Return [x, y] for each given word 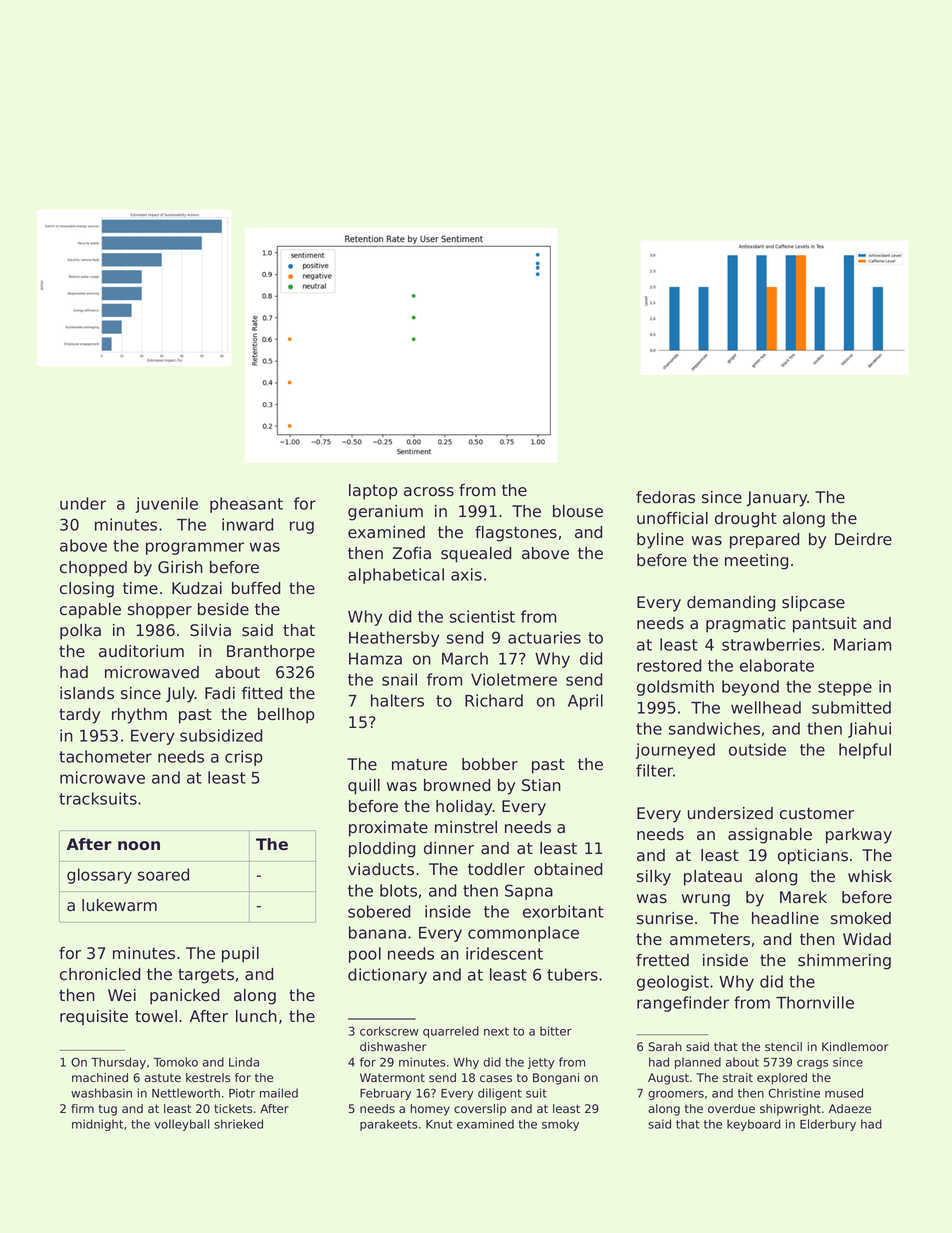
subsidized [221, 735]
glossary [99, 876]
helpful [865, 751]
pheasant [246, 505]
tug [108, 1110]
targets [206, 976]
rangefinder [683, 1004]
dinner [449, 848]
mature [419, 765]
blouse [578, 511]
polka [80, 632]
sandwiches [714, 728]
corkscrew [389, 1031]
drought [746, 520]
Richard [494, 700]
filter [655, 770]
